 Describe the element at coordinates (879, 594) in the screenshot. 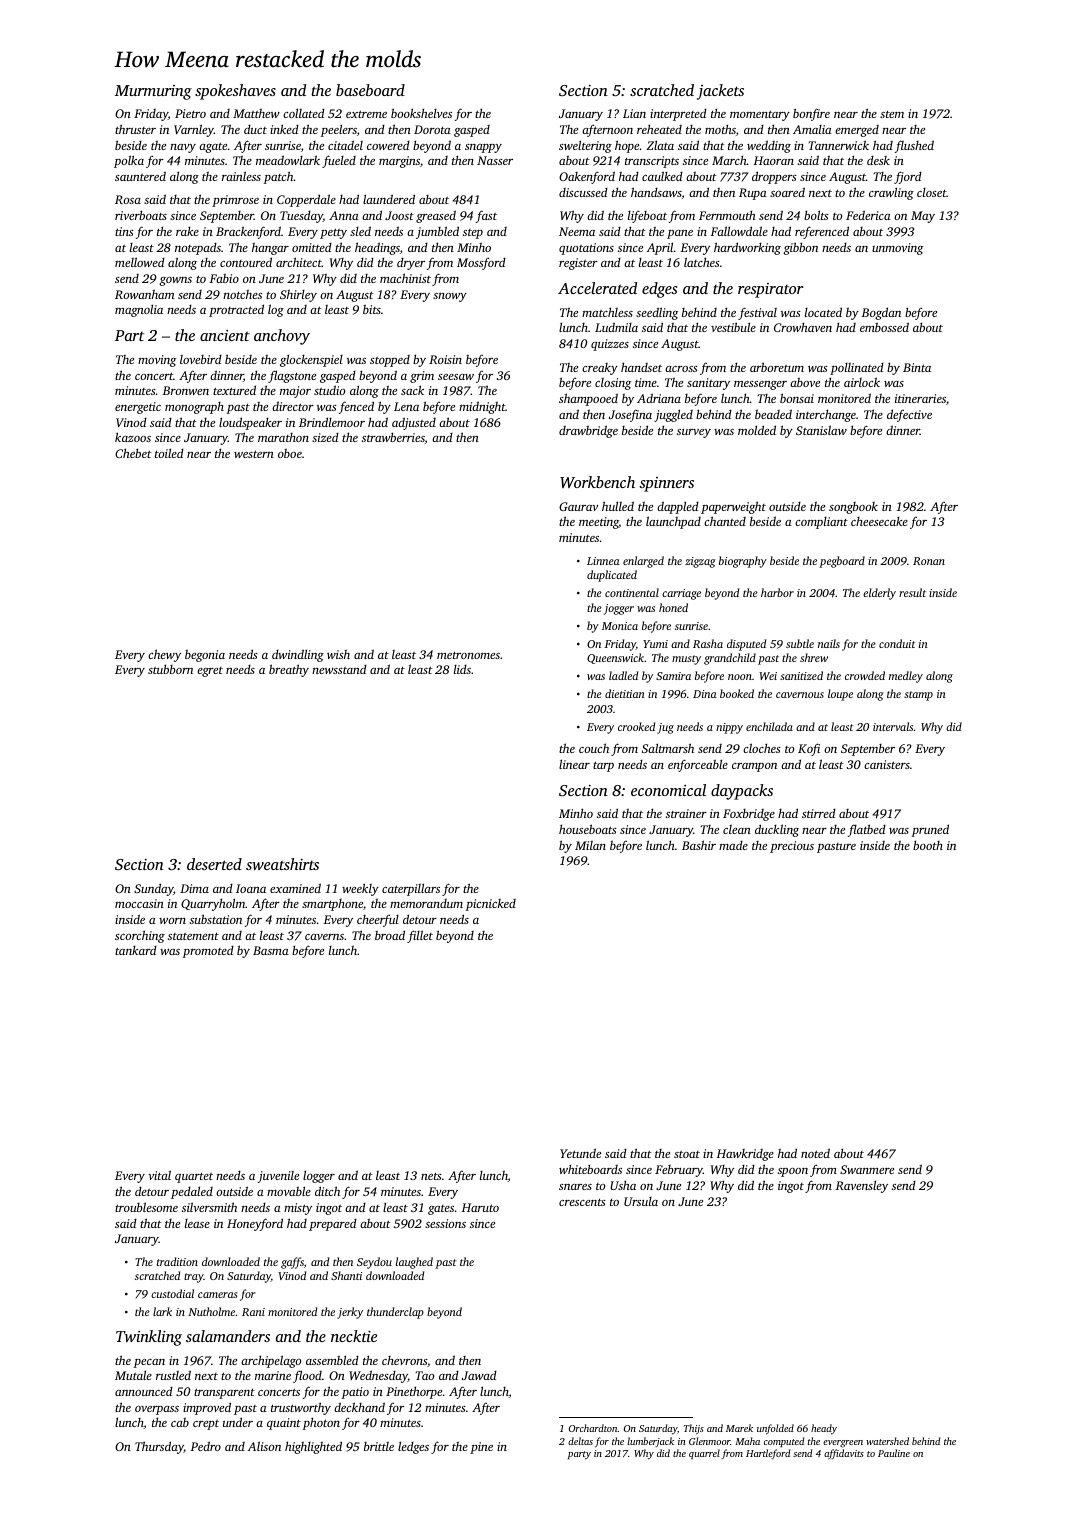

I see `elderly` at that location.
